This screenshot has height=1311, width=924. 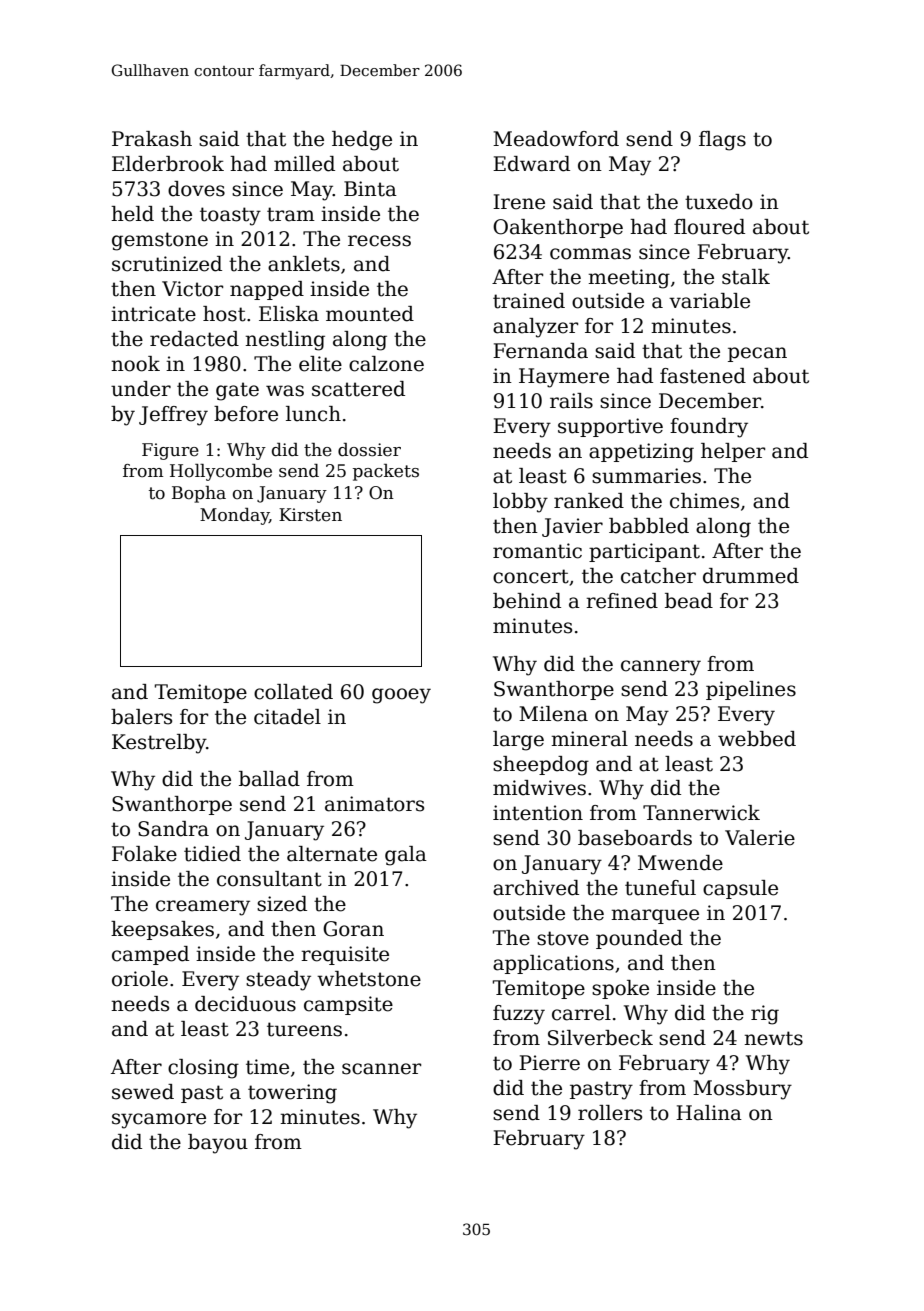 What do you see at coordinates (529, 301) in the screenshot?
I see `trained` at bounding box center [529, 301].
